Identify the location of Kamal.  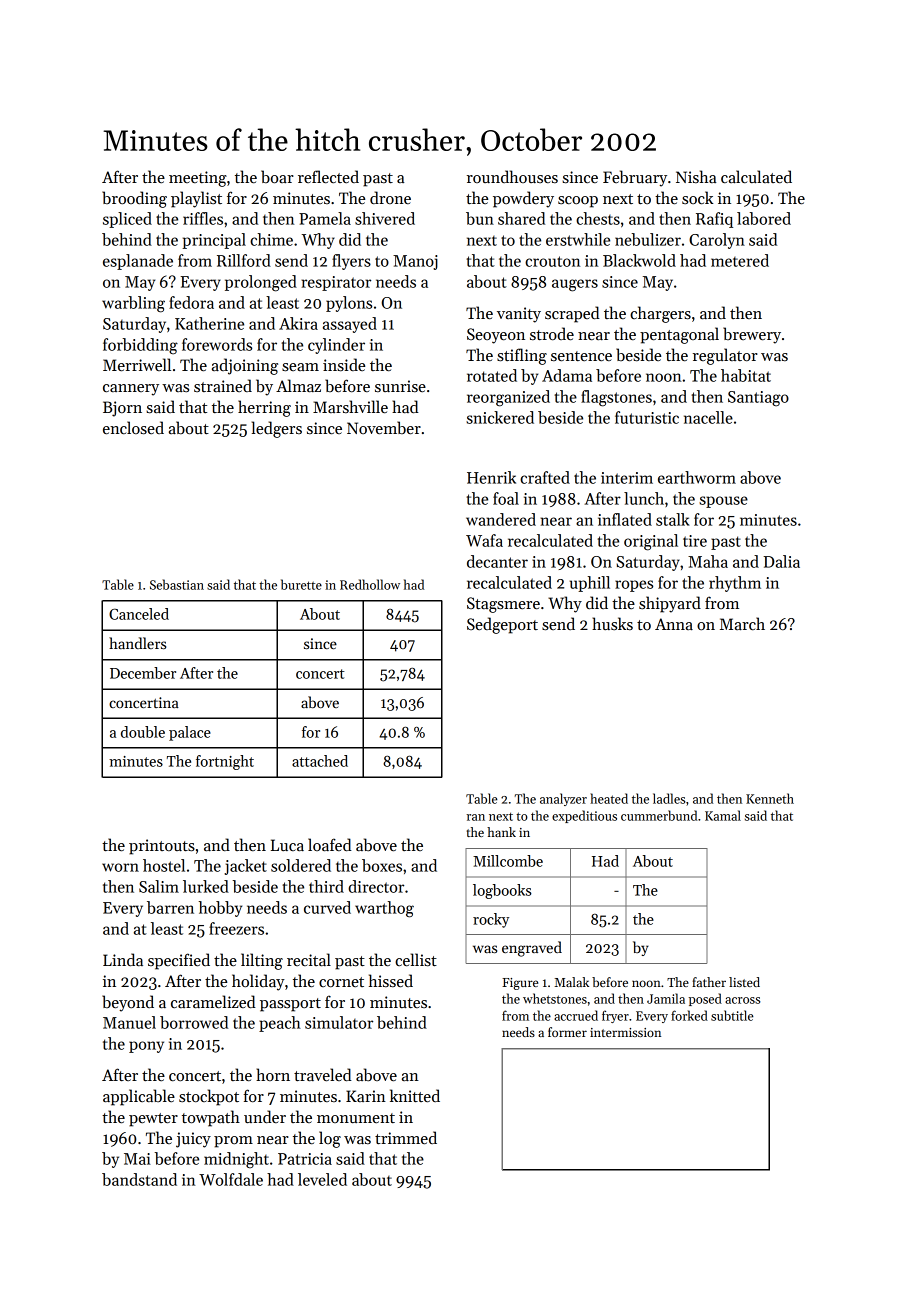
(723, 815).
